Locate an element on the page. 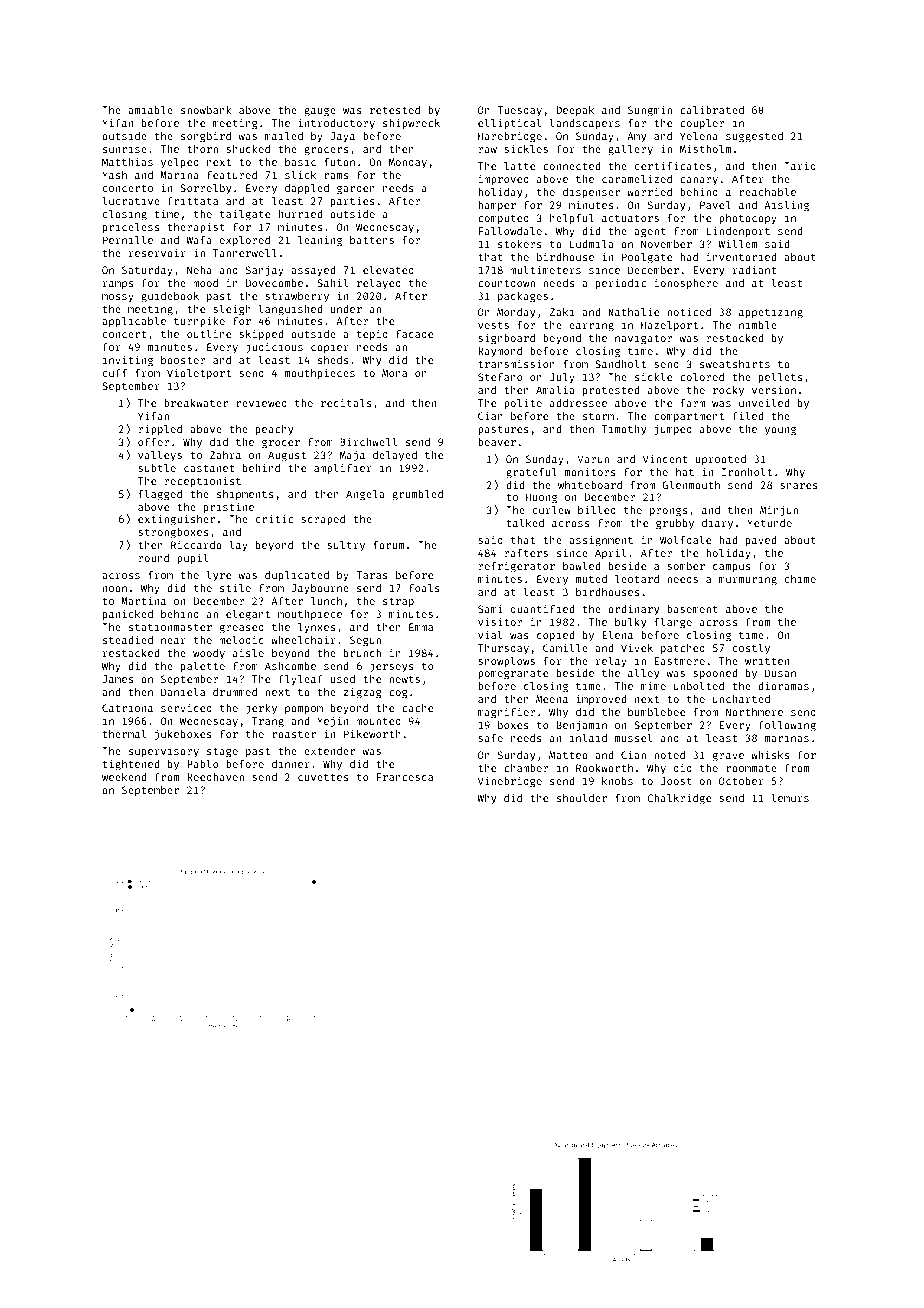 The width and height of the page is (924, 1308). amplifier is located at coordinates (343, 469).
